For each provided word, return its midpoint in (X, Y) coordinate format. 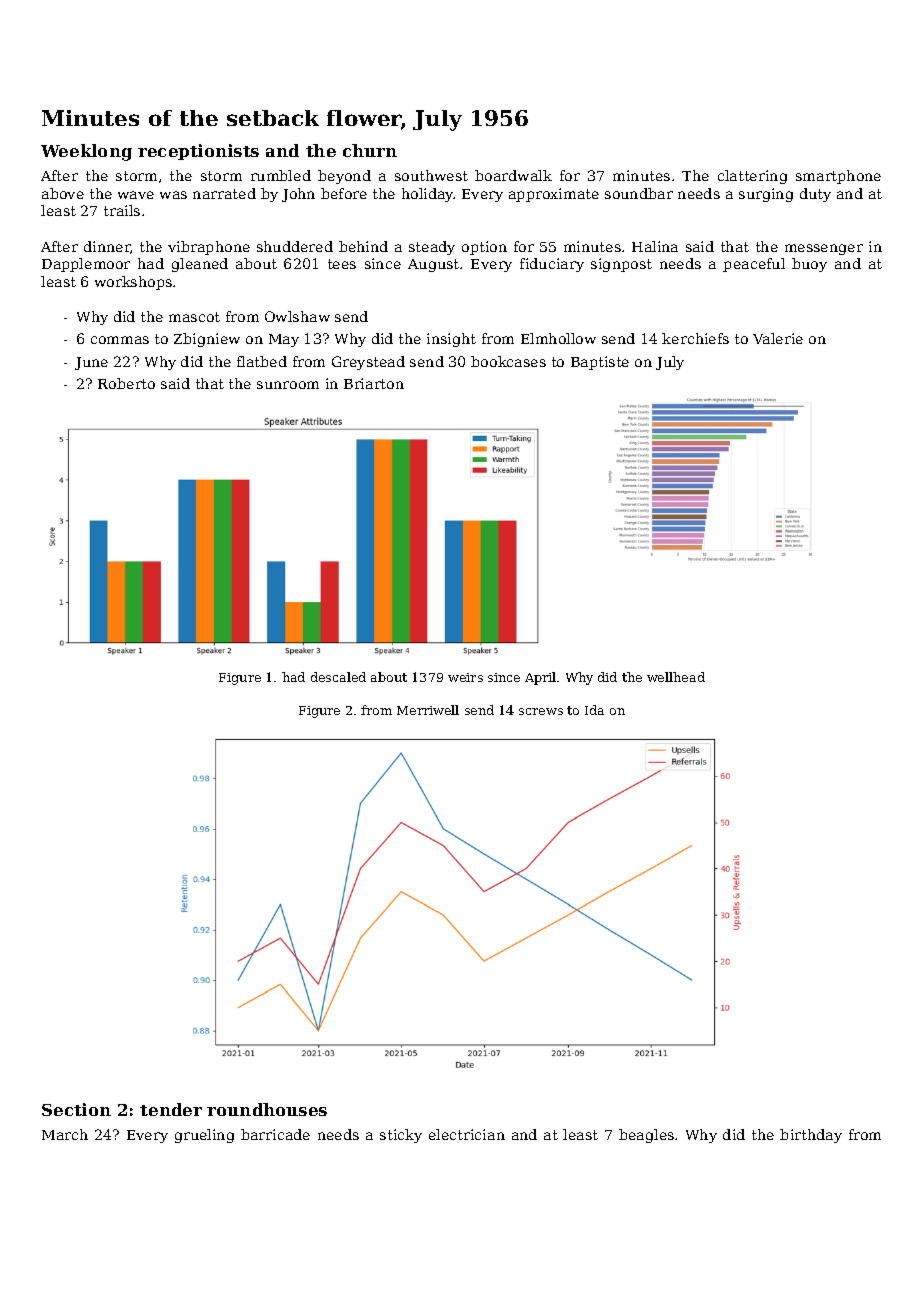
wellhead (676, 677)
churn (370, 150)
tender (171, 1109)
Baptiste (600, 363)
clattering (752, 177)
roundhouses (267, 1109)
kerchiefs (695, 338)
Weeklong (86, 152)
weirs (465, 677)
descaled (338, 677)
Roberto (126, 383)
